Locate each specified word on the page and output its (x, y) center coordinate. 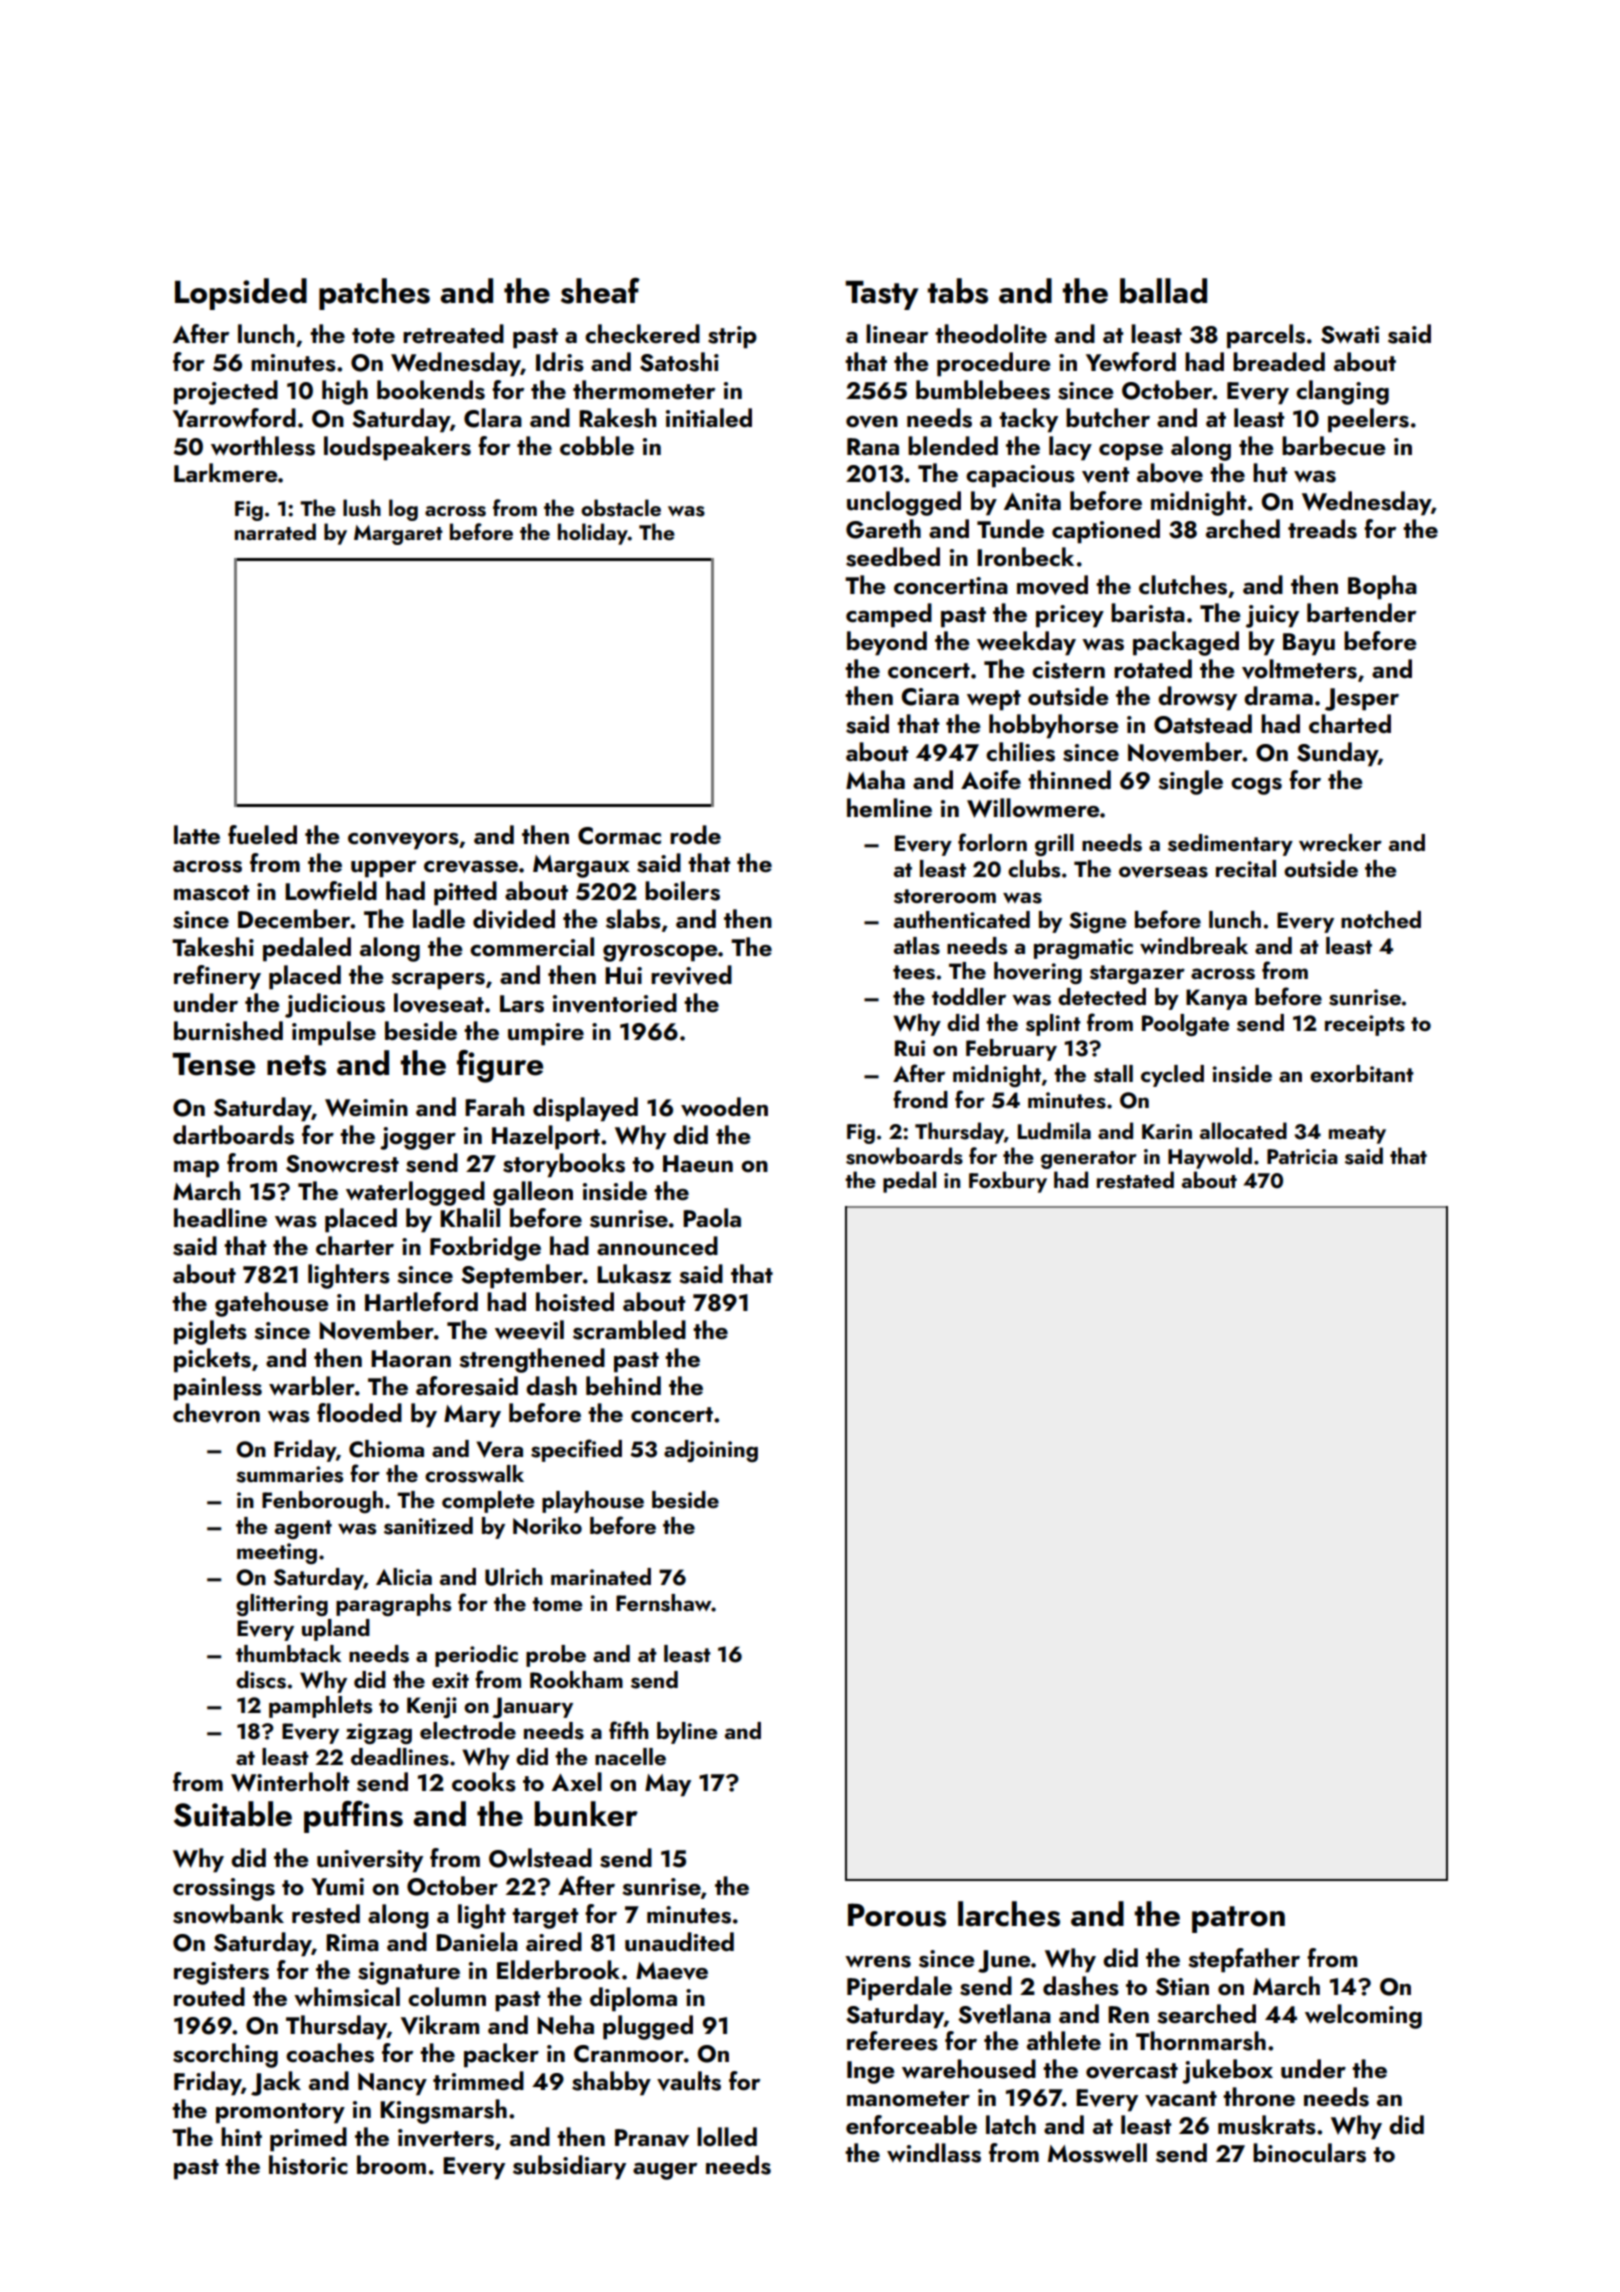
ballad (1163, 291)
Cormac (619, 836)
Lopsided (241, 294)
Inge (870, 2072)
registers (221, 1973)
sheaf (600, 291)
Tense (213, 1064)
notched (1381, 919)
